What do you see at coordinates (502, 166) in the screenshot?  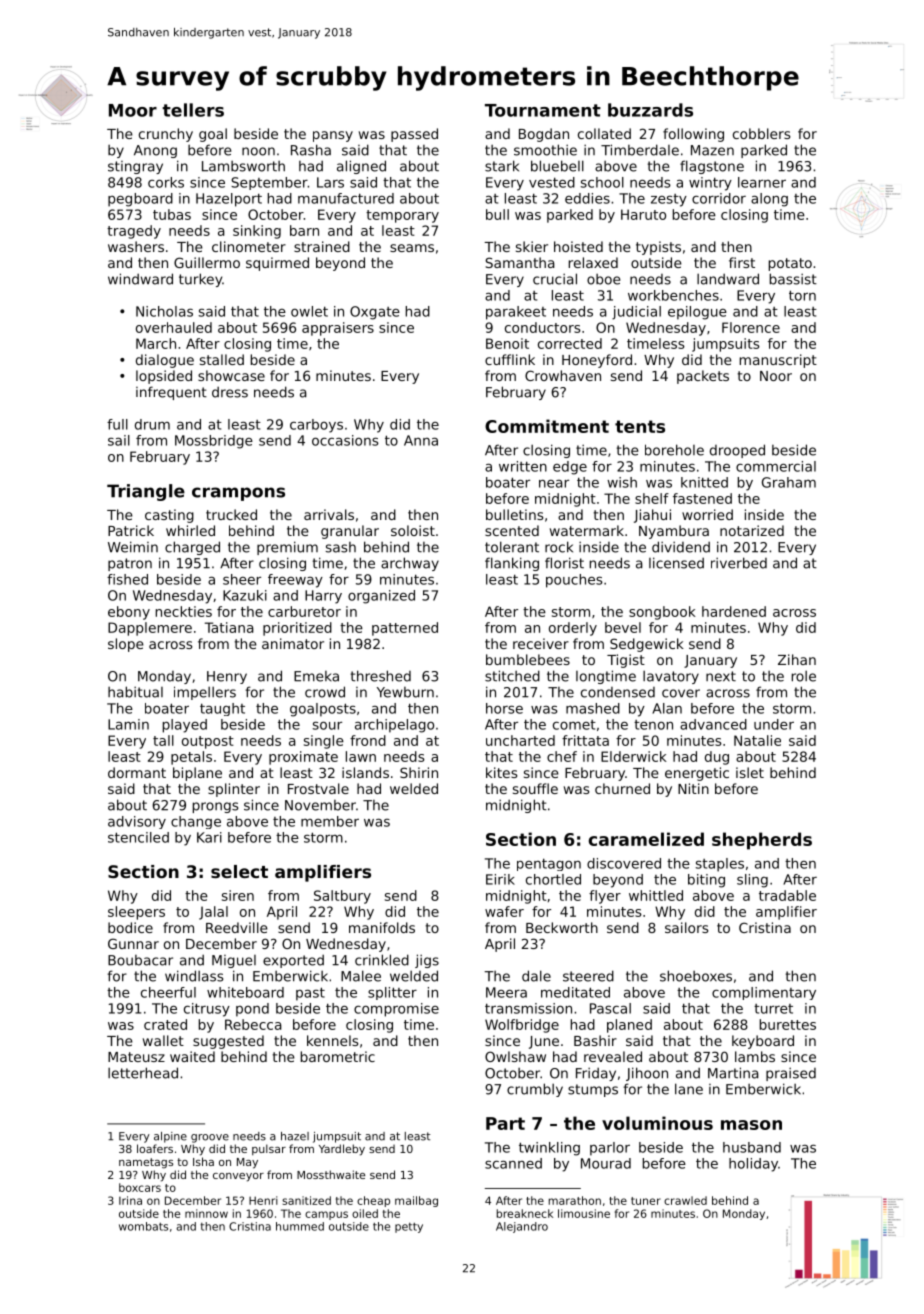 I see `stark` at bounding box center [502, 166].
